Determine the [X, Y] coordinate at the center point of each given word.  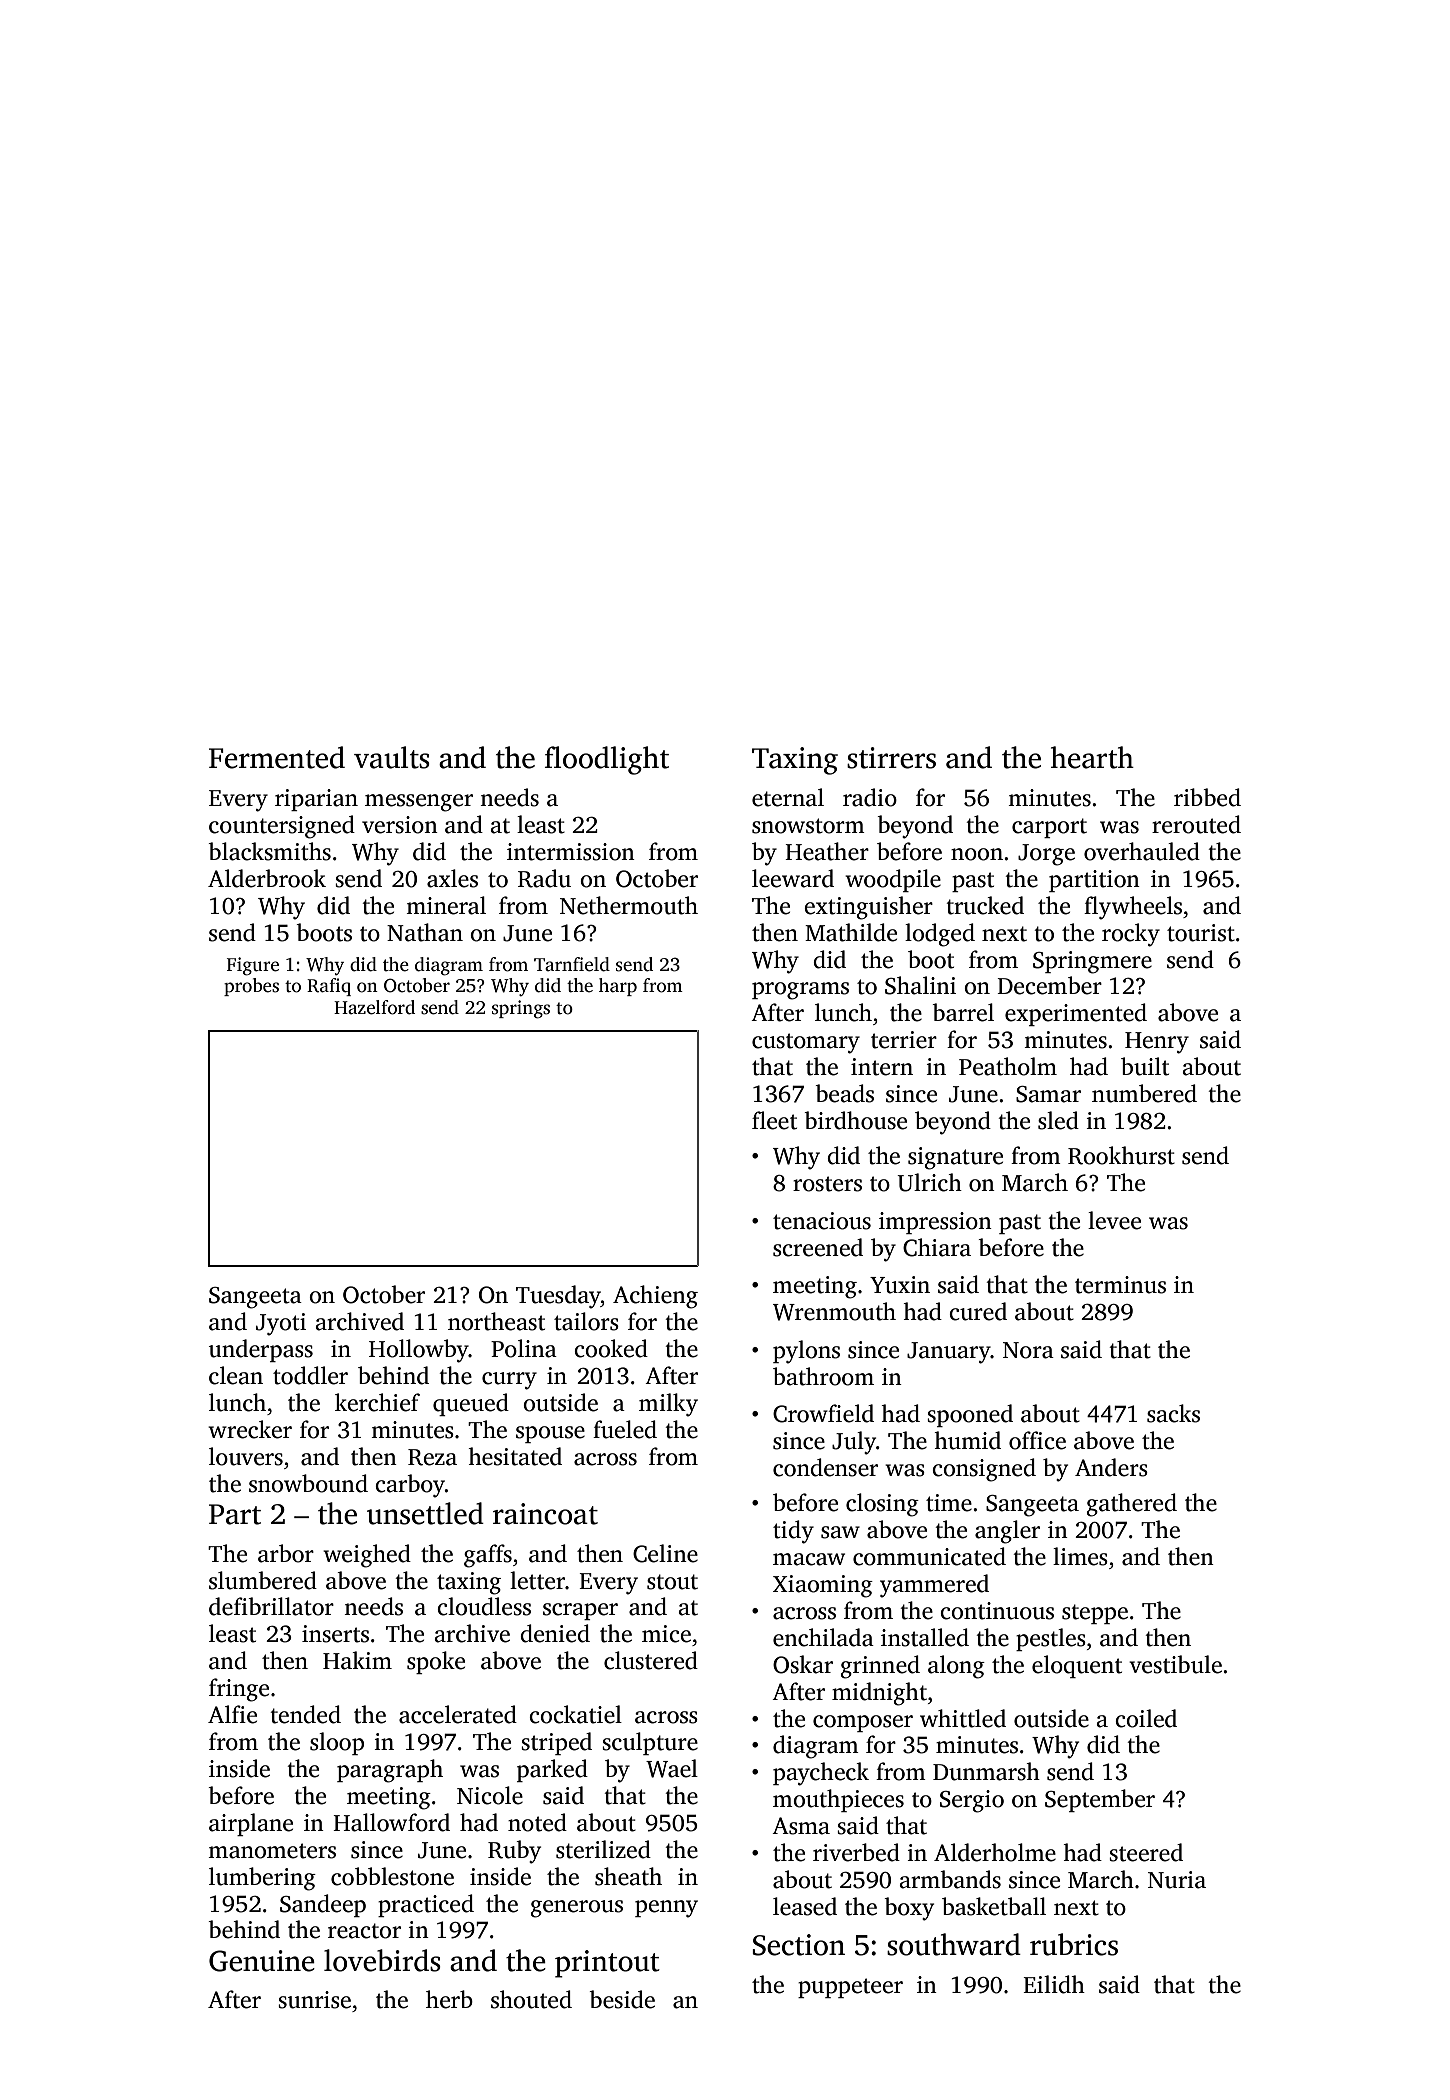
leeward [793, 878]
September [1100, 1800]
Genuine [262, 1961]
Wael [672, 1768]
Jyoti [281, 1324]
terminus [1120, 1285]
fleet [774, 1120]
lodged [940, 935]
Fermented [277, 757]
